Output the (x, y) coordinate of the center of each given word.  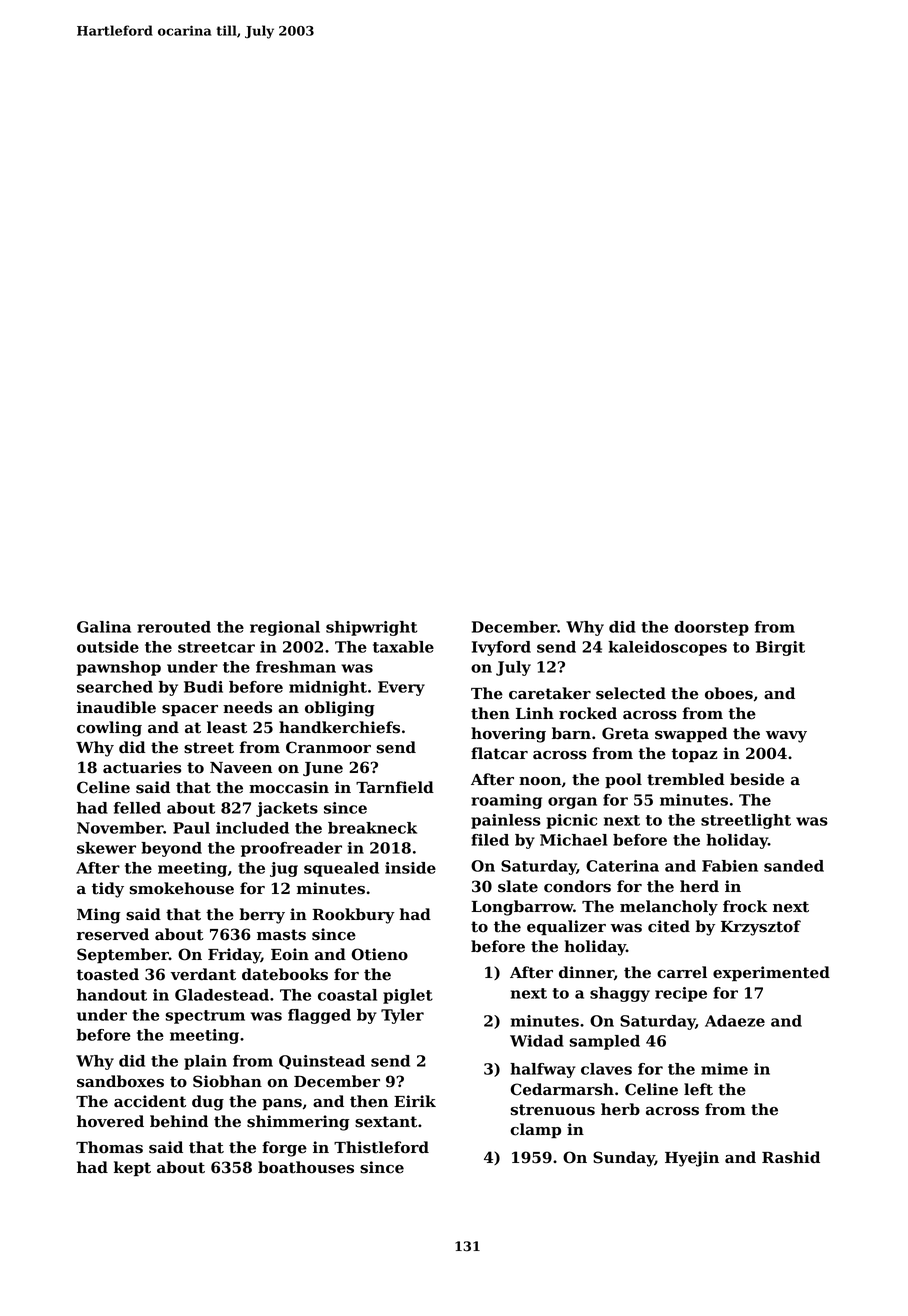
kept (132, 1168)
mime (724, 1069)
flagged (319, 1016)
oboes (729, 693)
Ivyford (501, 648)
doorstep (711, 628)
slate (518, 886)
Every (401, 688)
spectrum (205, 1017)
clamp (535, 1130)
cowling (109, 729)
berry (262, 916)
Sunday (624, 1159)
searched (115, 687)
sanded (794, 866)
